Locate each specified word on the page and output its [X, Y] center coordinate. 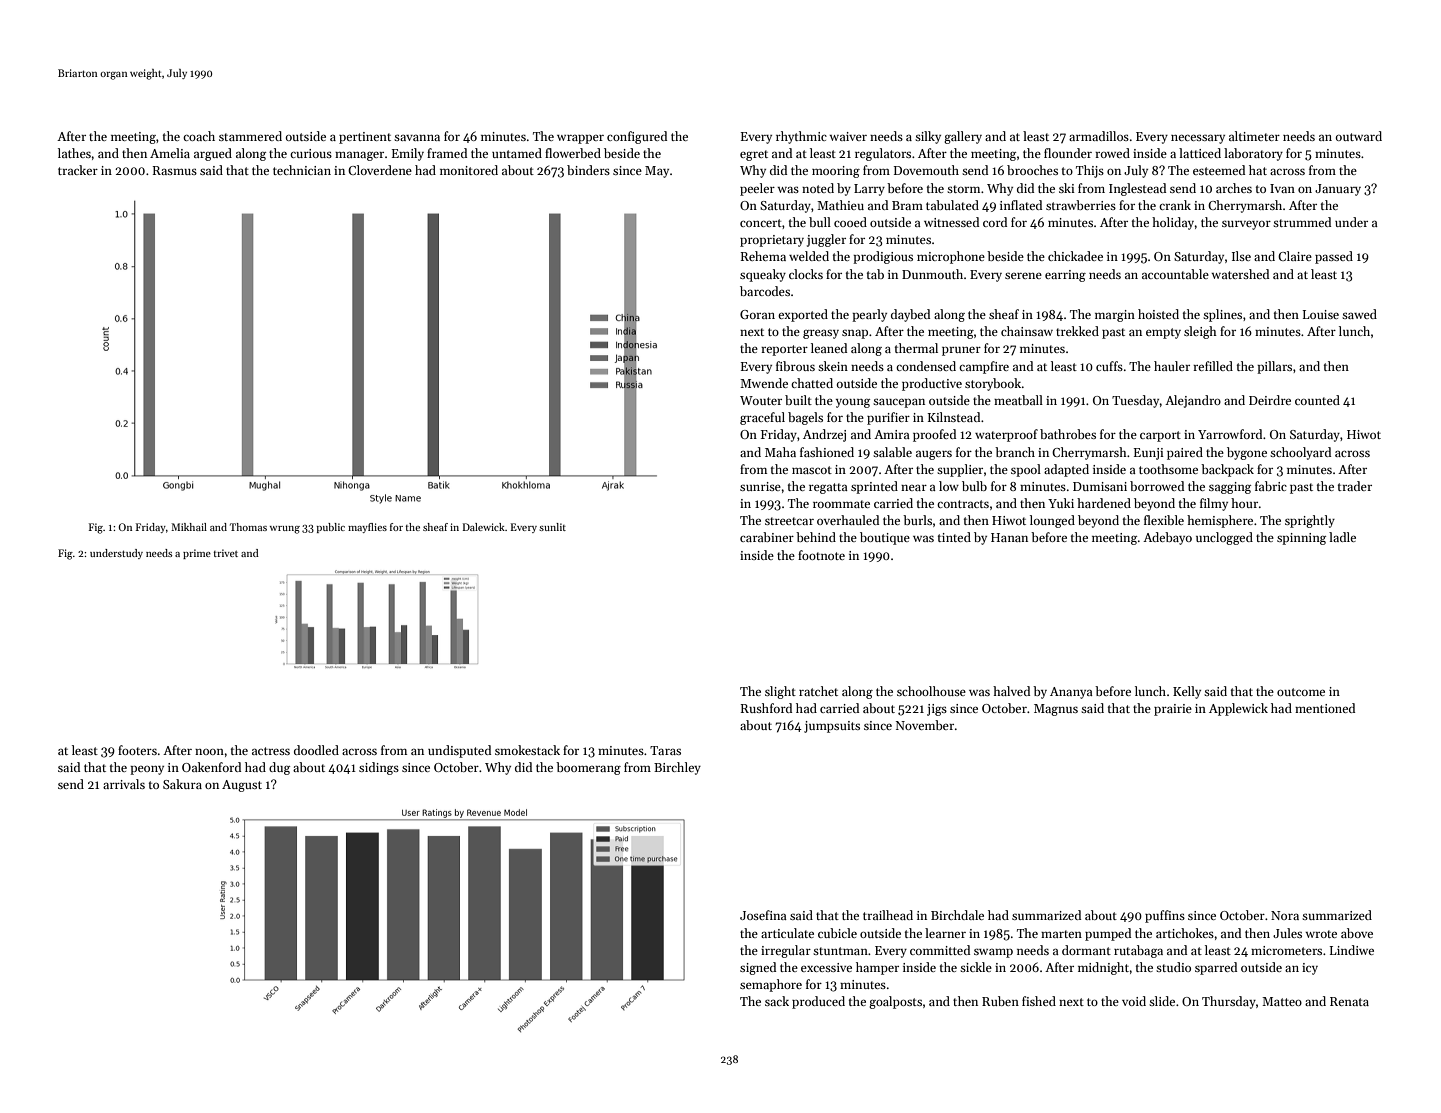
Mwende [764, 383]
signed [758, 968]
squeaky [763, 275]
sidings [379, 768]
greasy [821, 334]
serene [1023, 275]
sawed [1359, 314]
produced [818, 1002]
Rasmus [175, 170]
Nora [1285, 915]
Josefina [763, 915]
